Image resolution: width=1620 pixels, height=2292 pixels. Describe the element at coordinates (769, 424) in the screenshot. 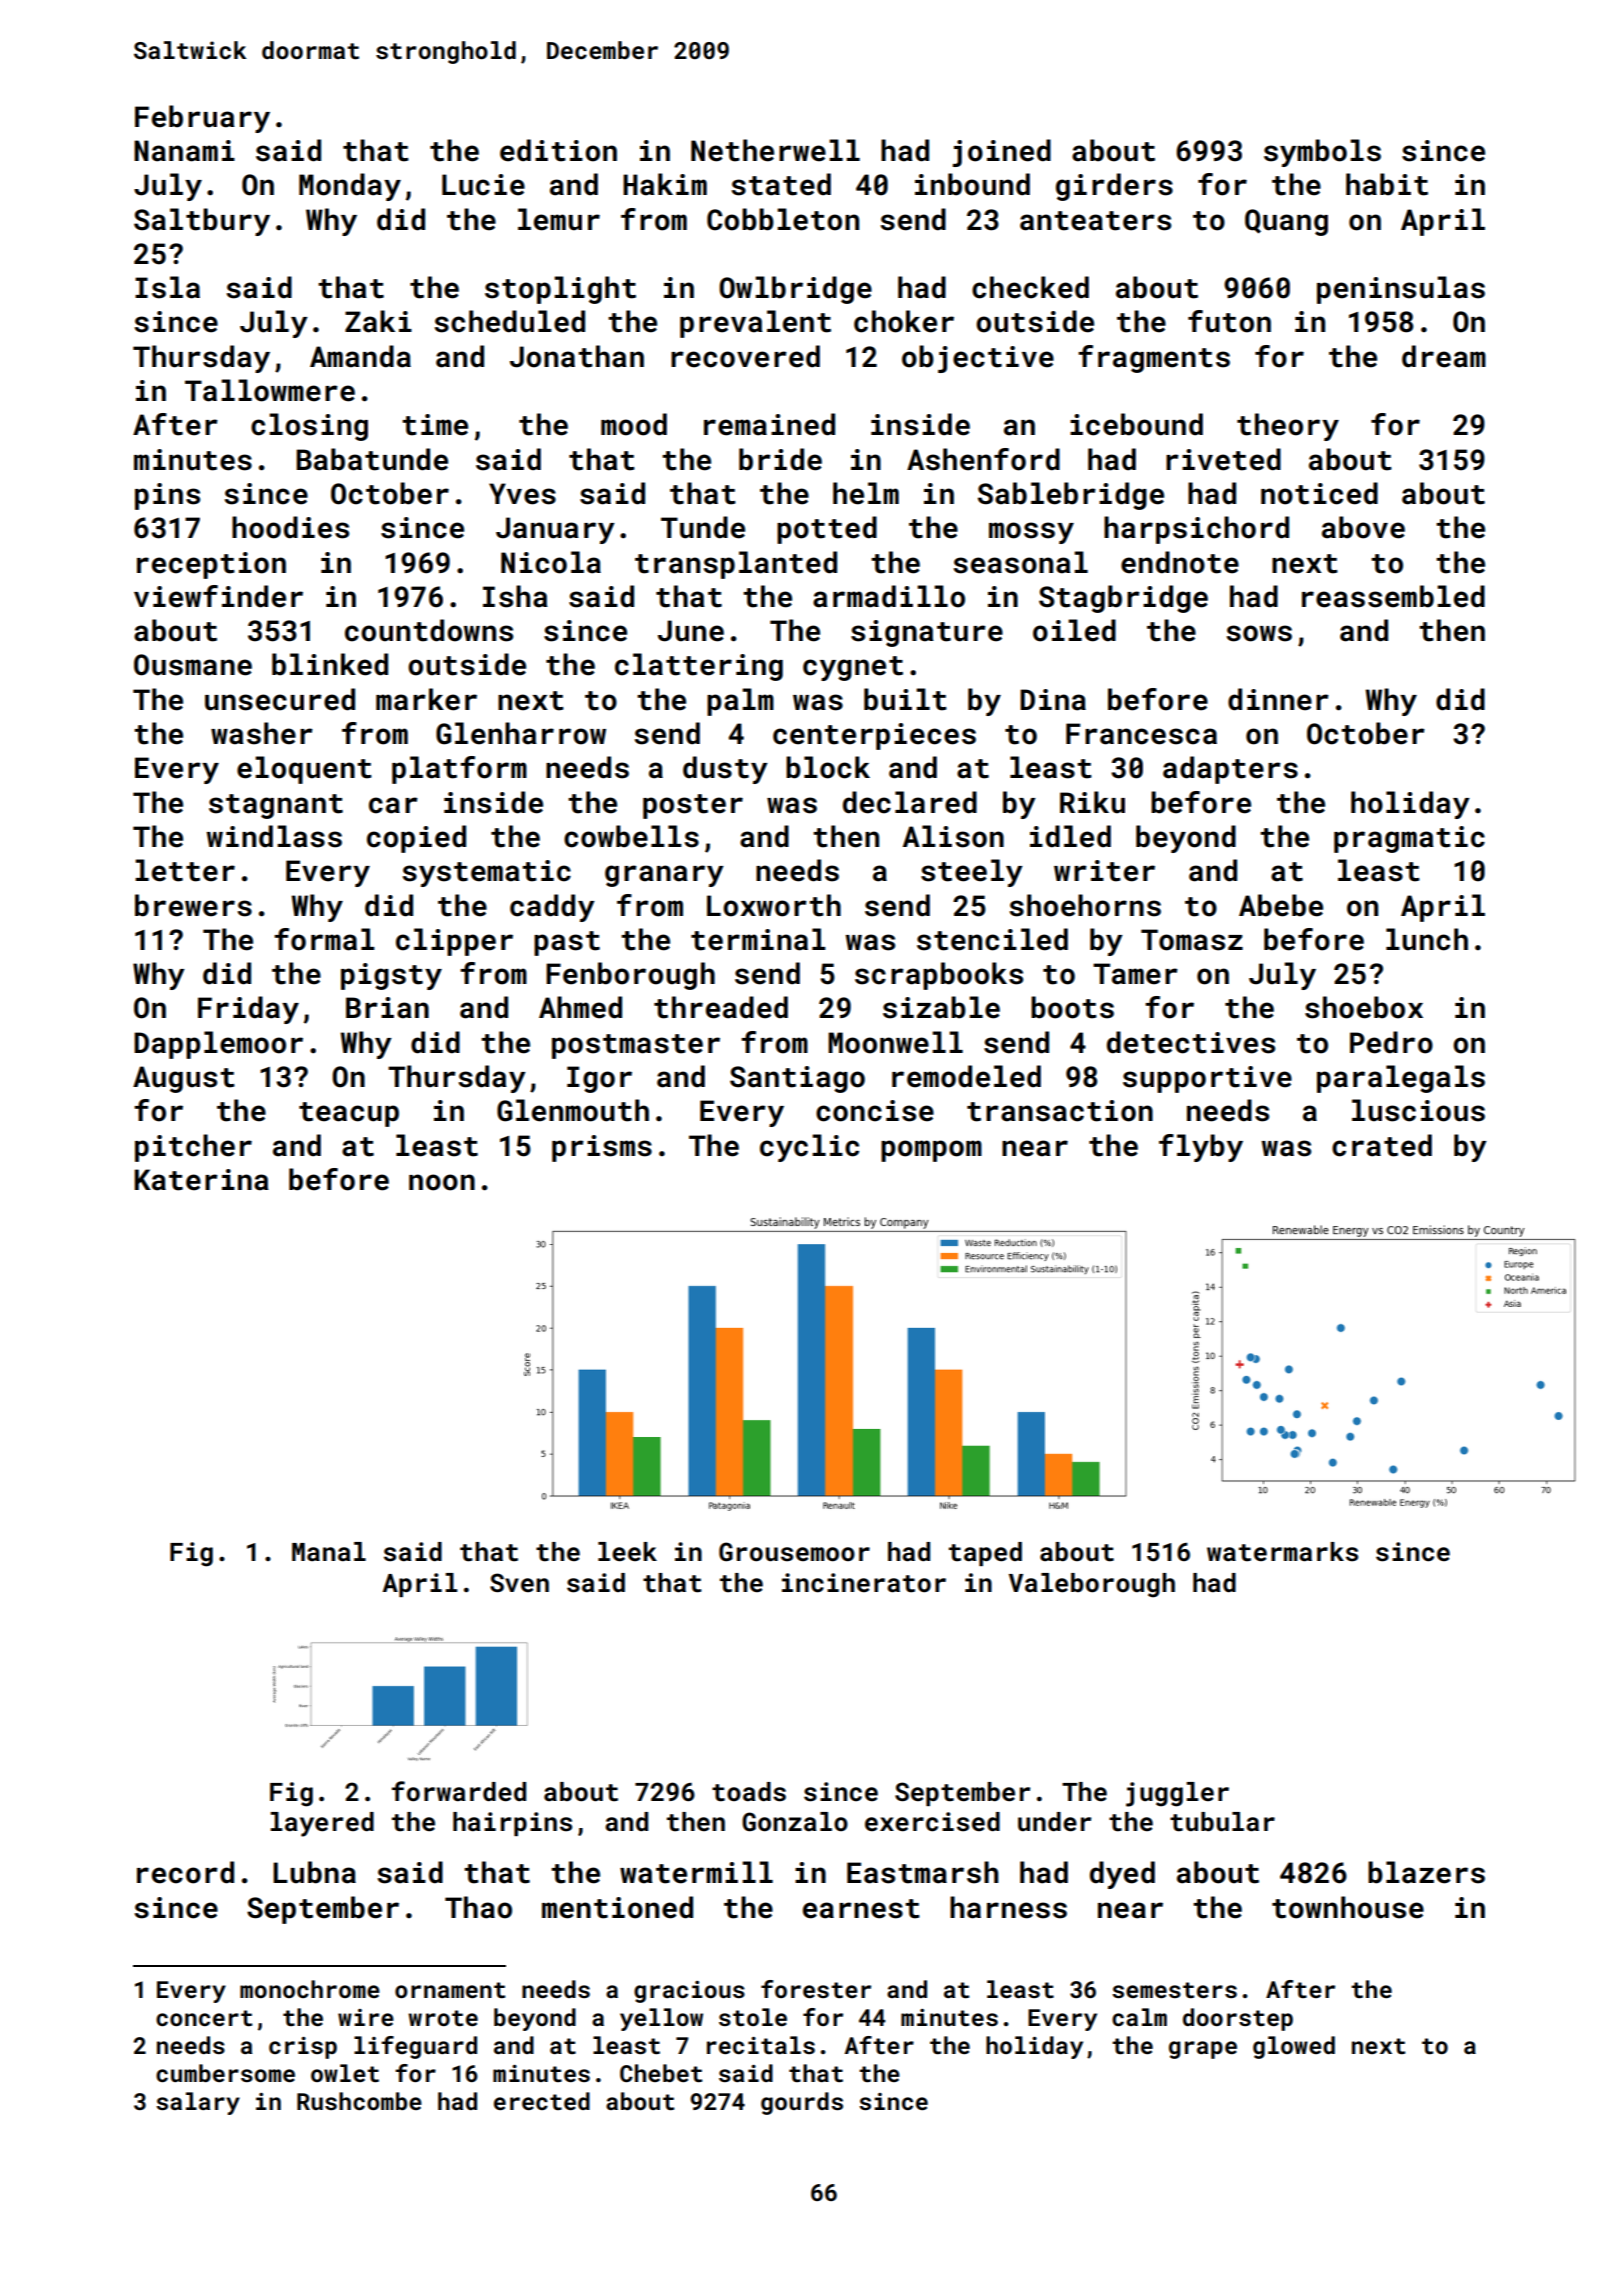

I see `remained` at that location.
